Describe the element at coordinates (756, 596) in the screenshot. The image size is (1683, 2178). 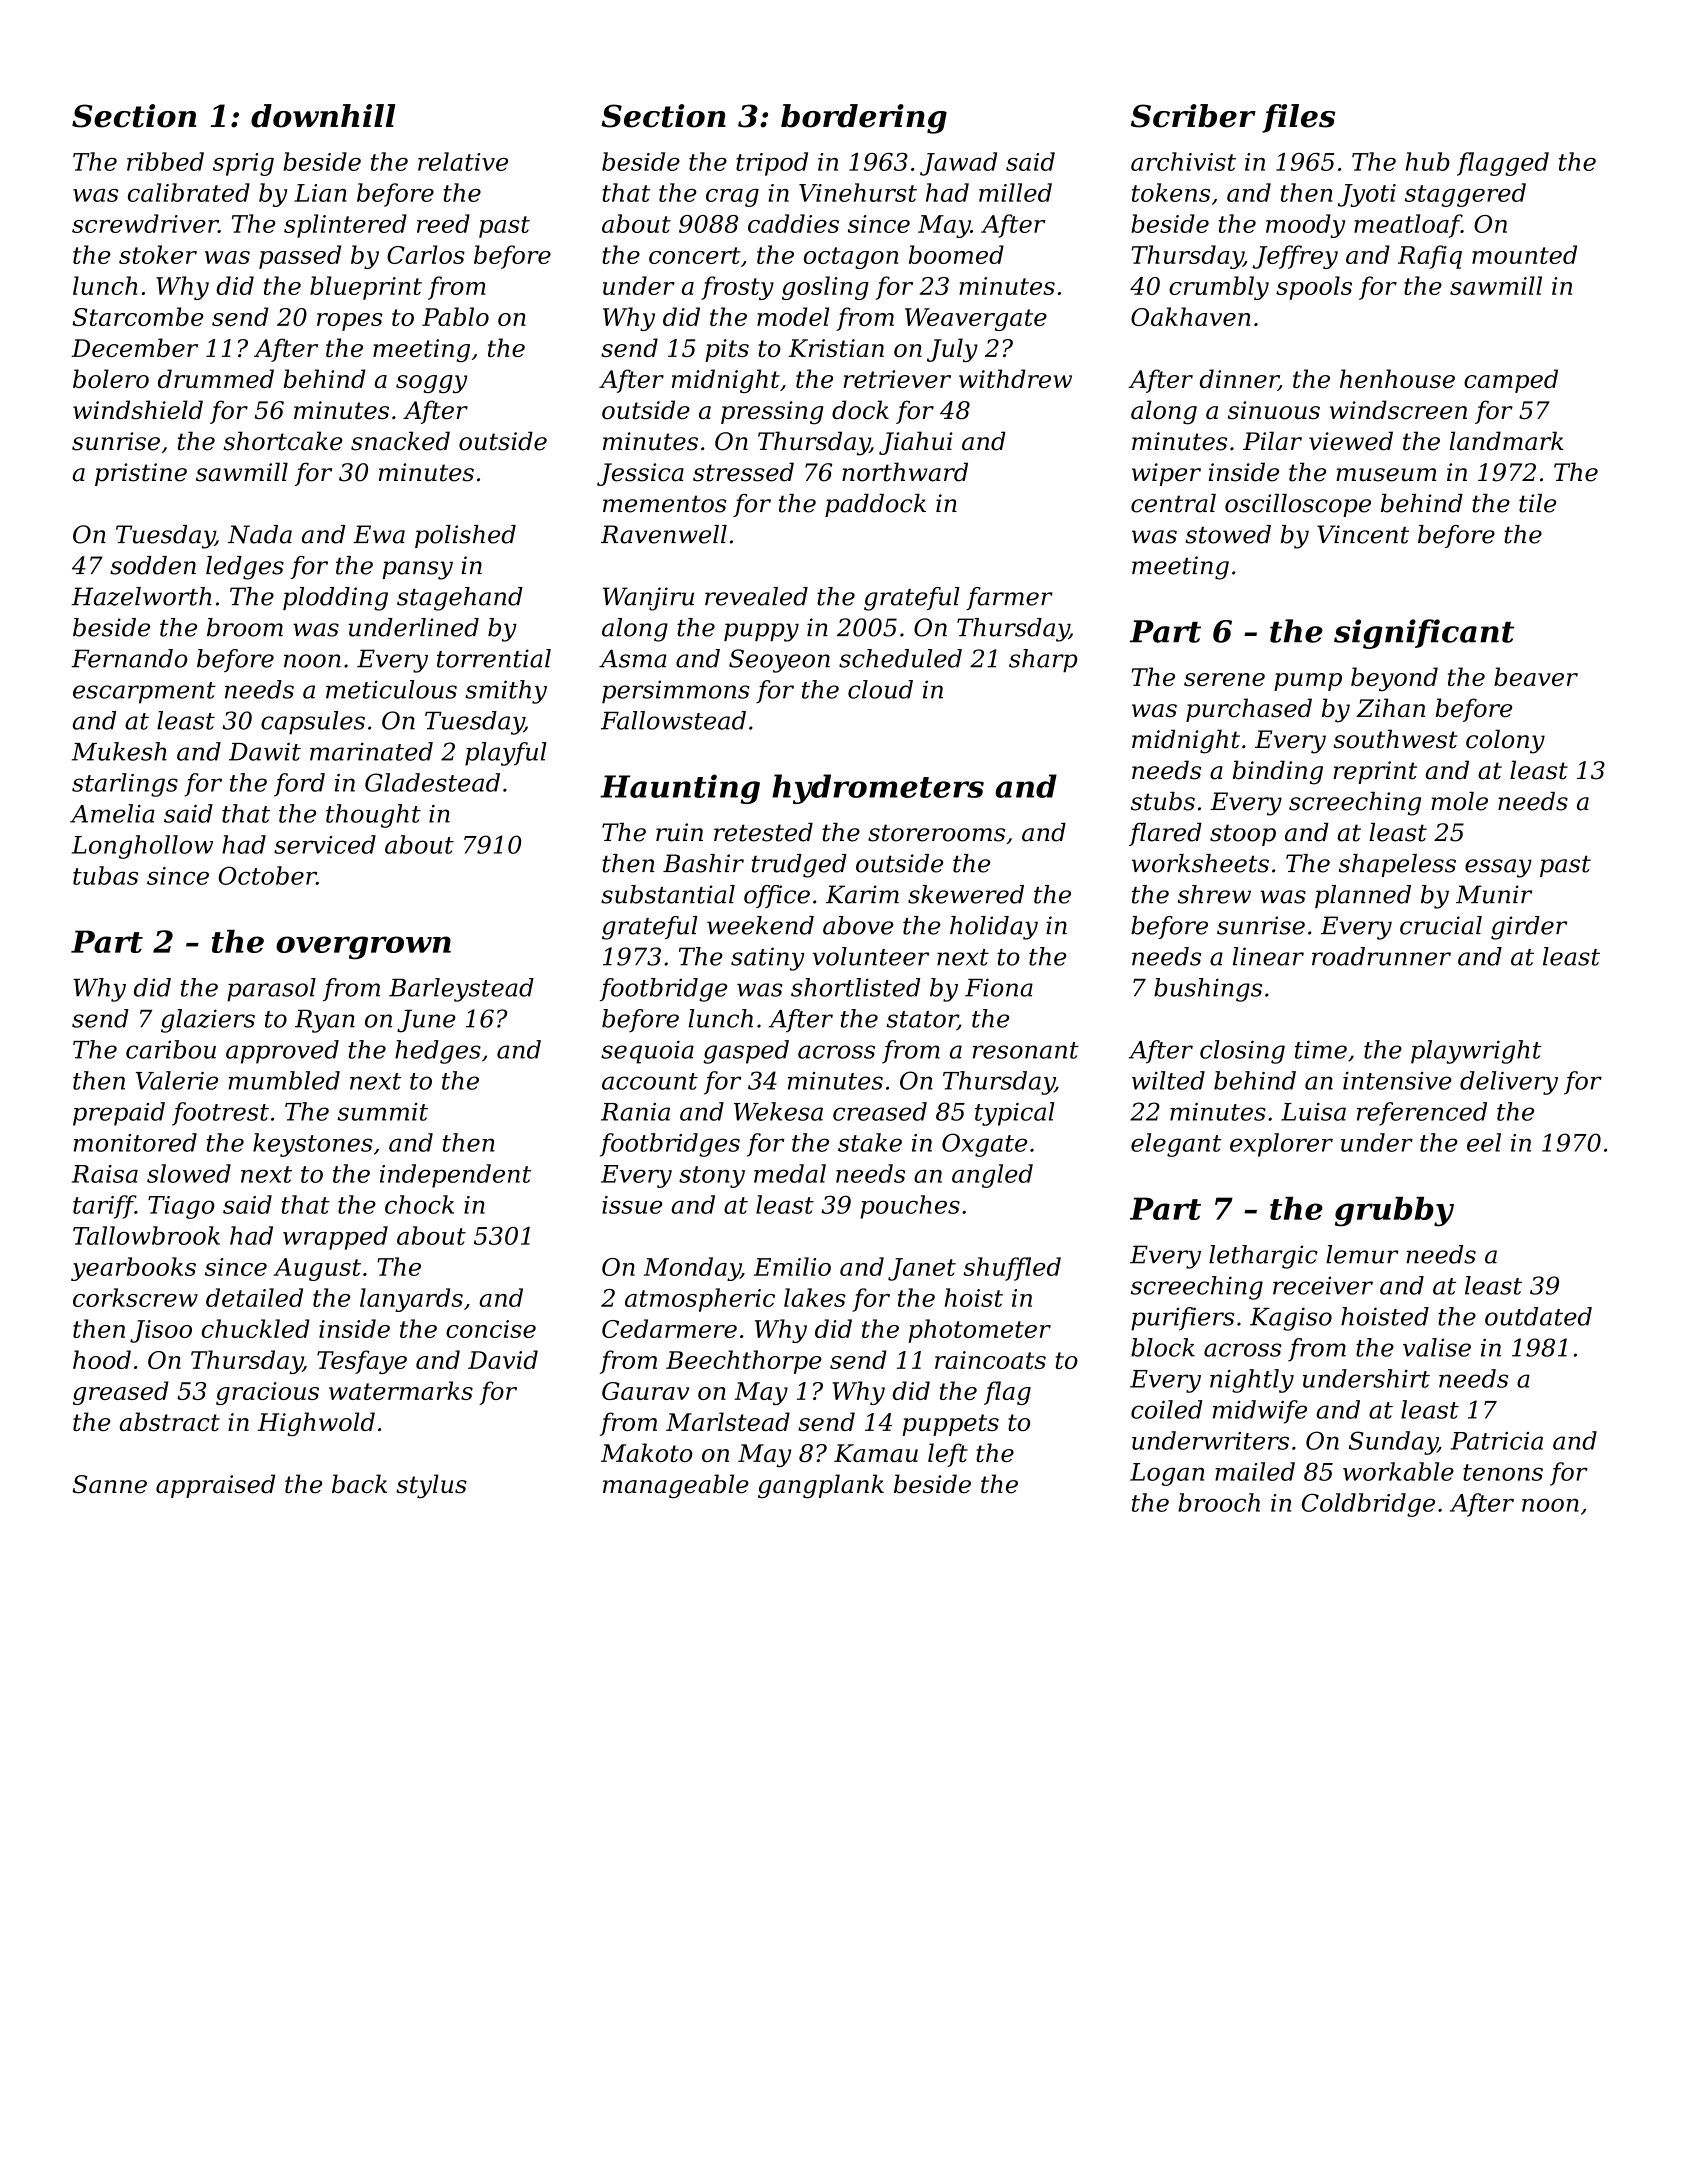
I see `revealed` at that location.
